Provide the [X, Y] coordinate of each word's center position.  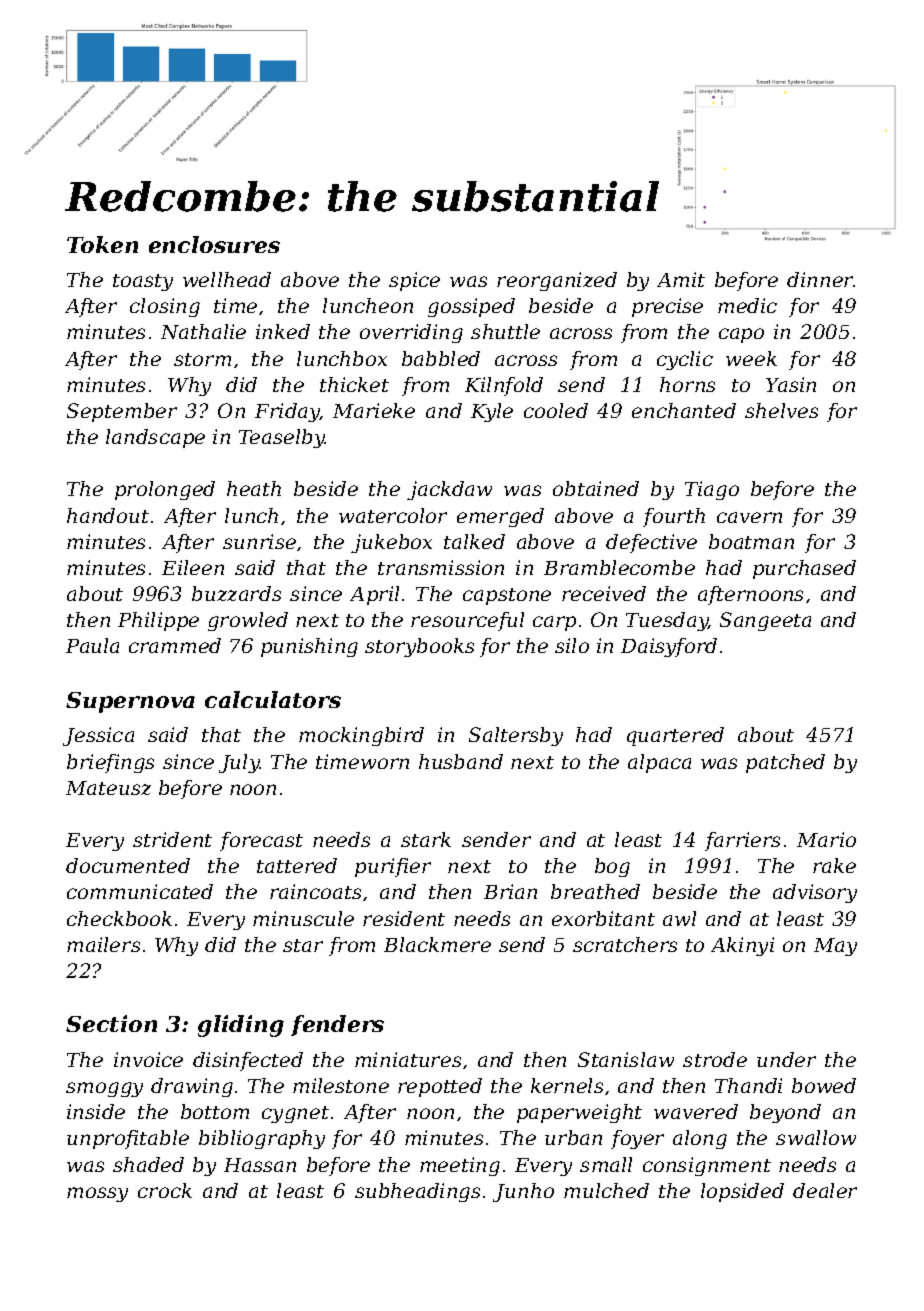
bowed [824, 1085]
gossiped [471, 307]
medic [747, 305]
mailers [103, 944]
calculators [273, 699]
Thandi [748, 1085]
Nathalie [203, 331]
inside [96, 1111]
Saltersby [516, 736]
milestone [341, 1085]
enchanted [684, 410]
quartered [675, 736]
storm [202, 359]
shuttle [505, 331]
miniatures [408, 1059]
